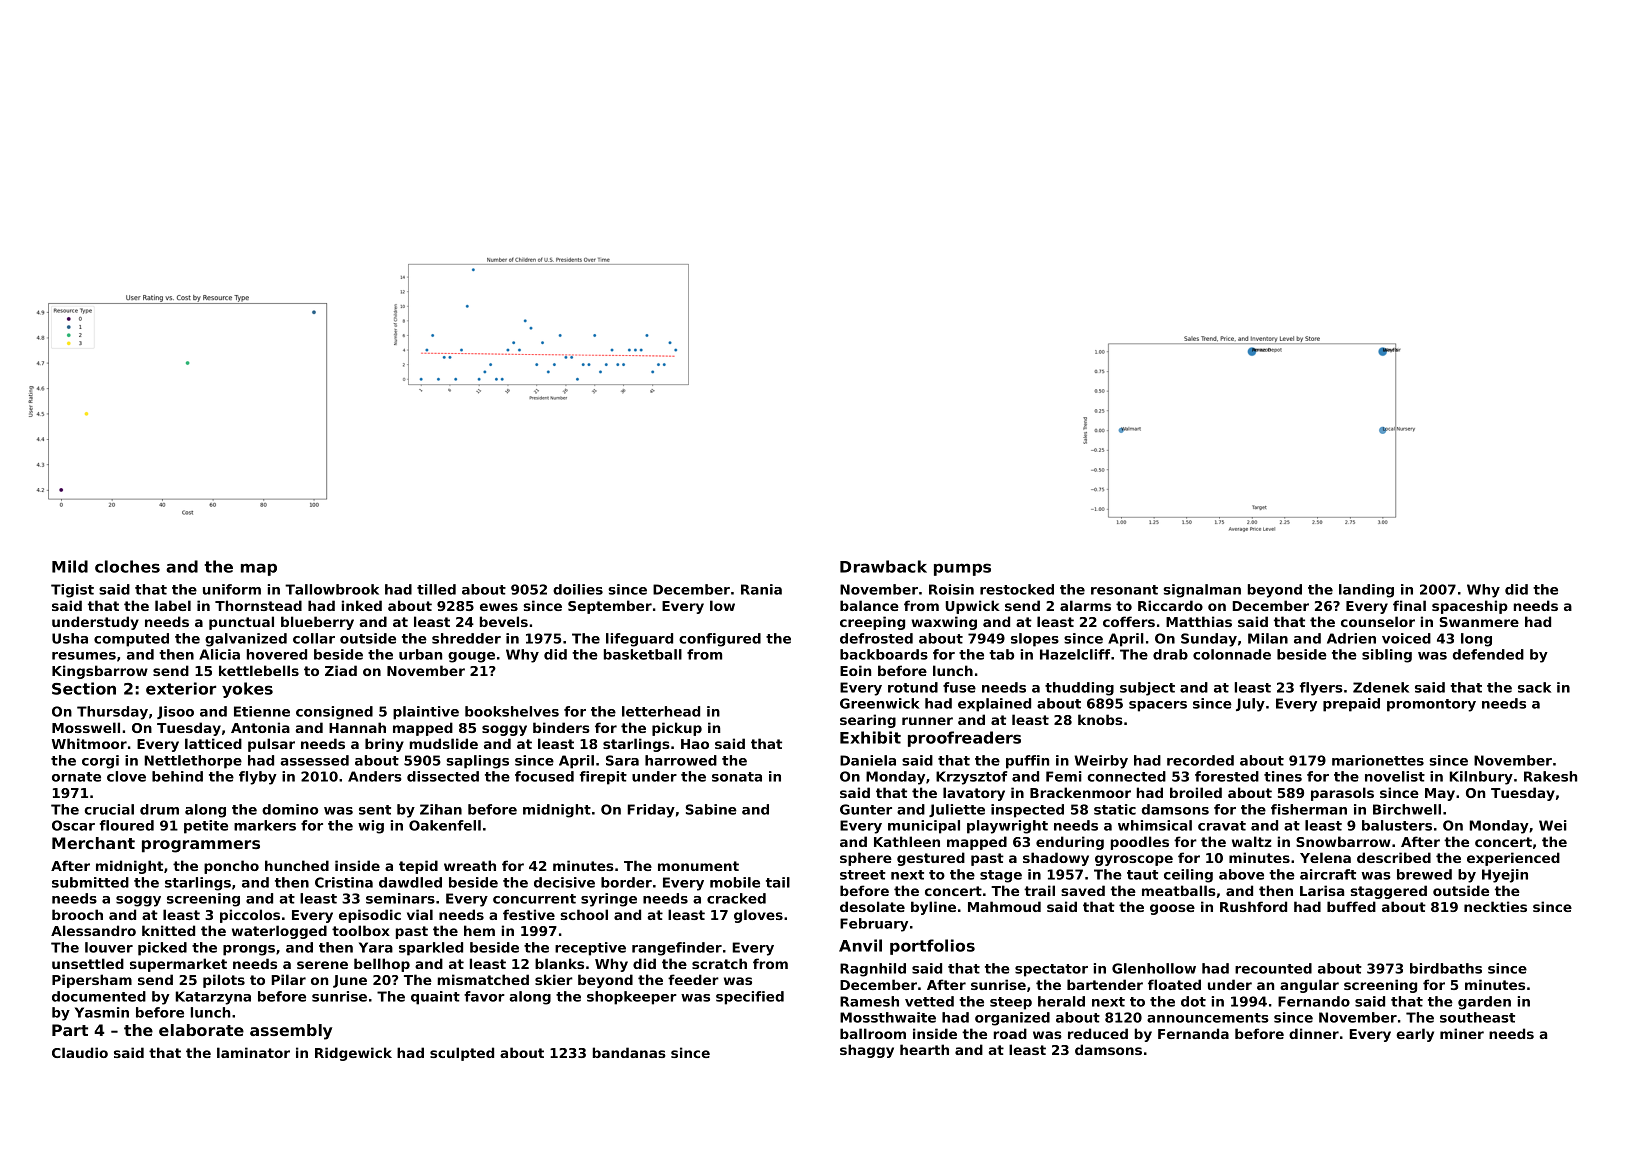 This page has height=1155, width=1634. Describe the element at coordinates (1505, 876) in the page. I see `Hyejin` at that location.
